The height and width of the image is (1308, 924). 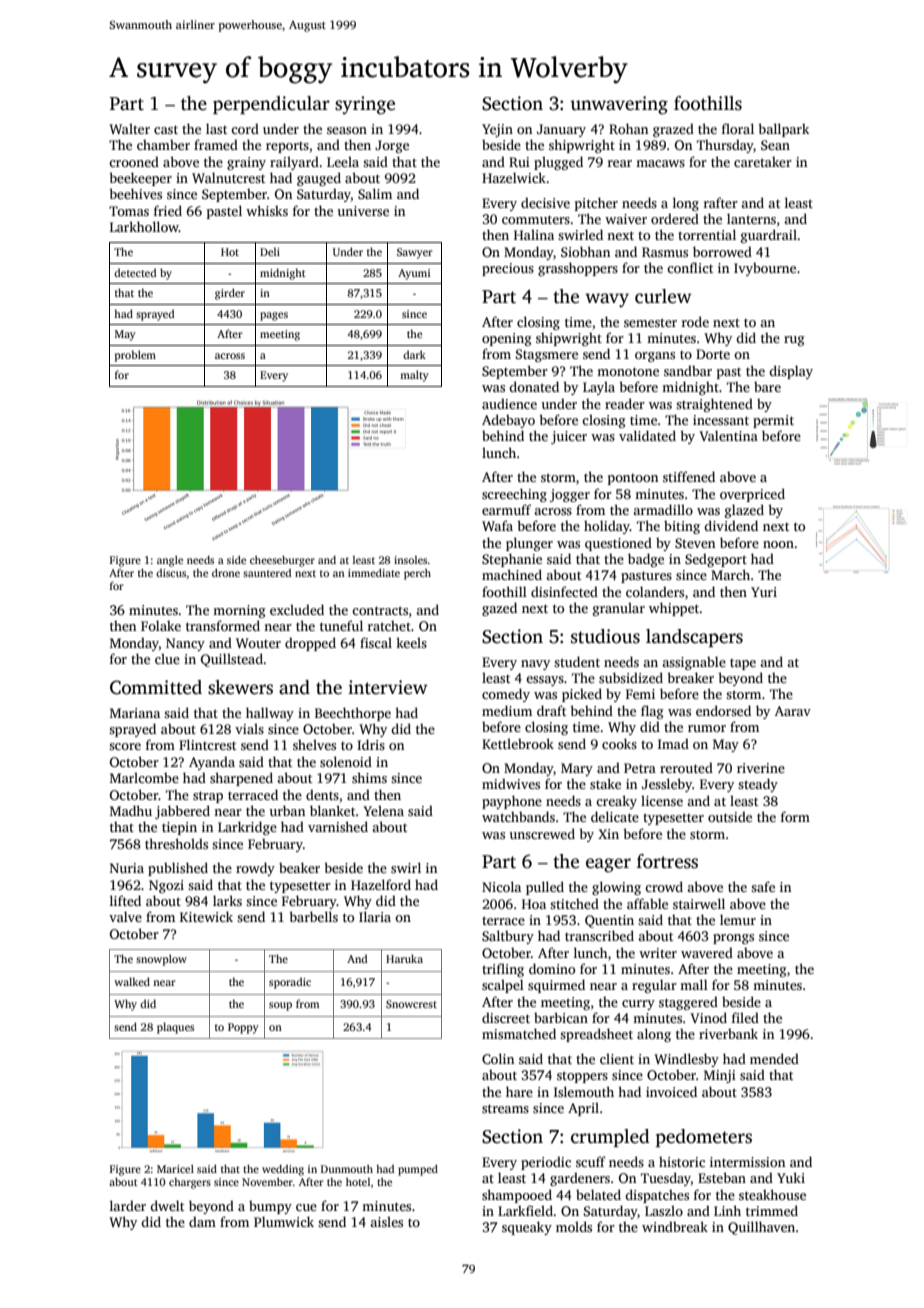 I want to click on angle, so click(x=170, y=561).
